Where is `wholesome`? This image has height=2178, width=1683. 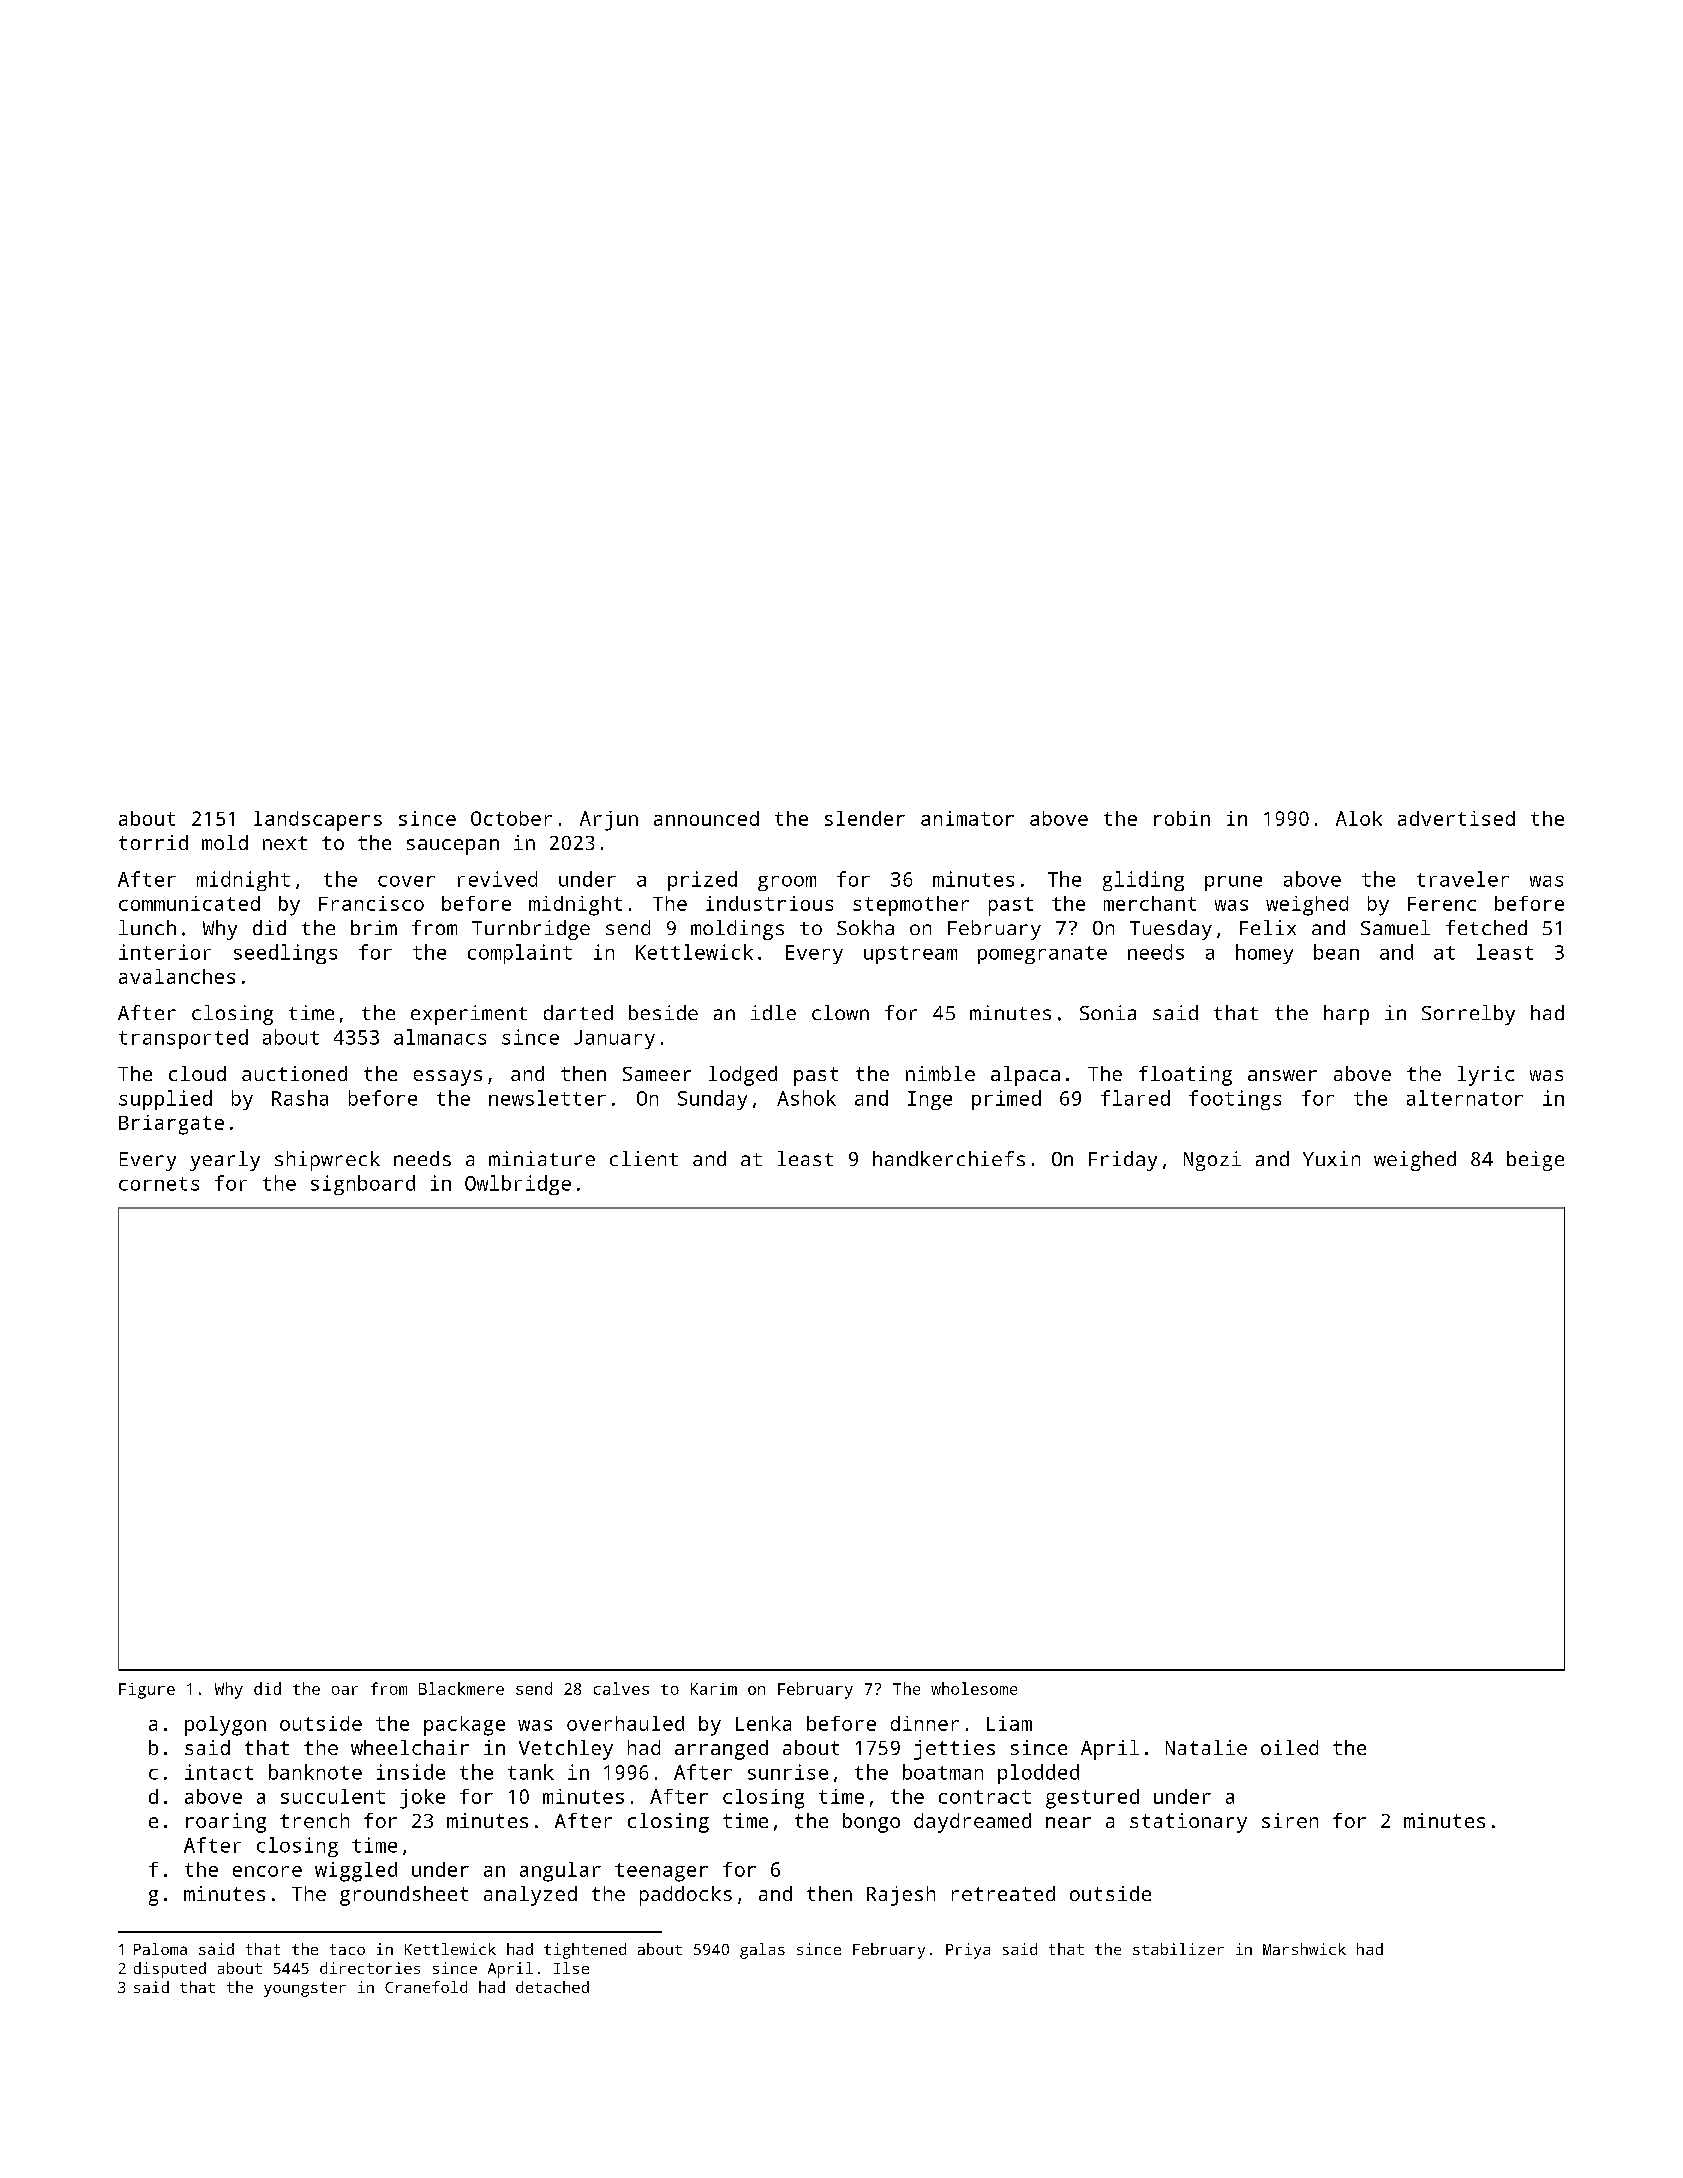 wholesome is located at coordinates (974, 1688).
